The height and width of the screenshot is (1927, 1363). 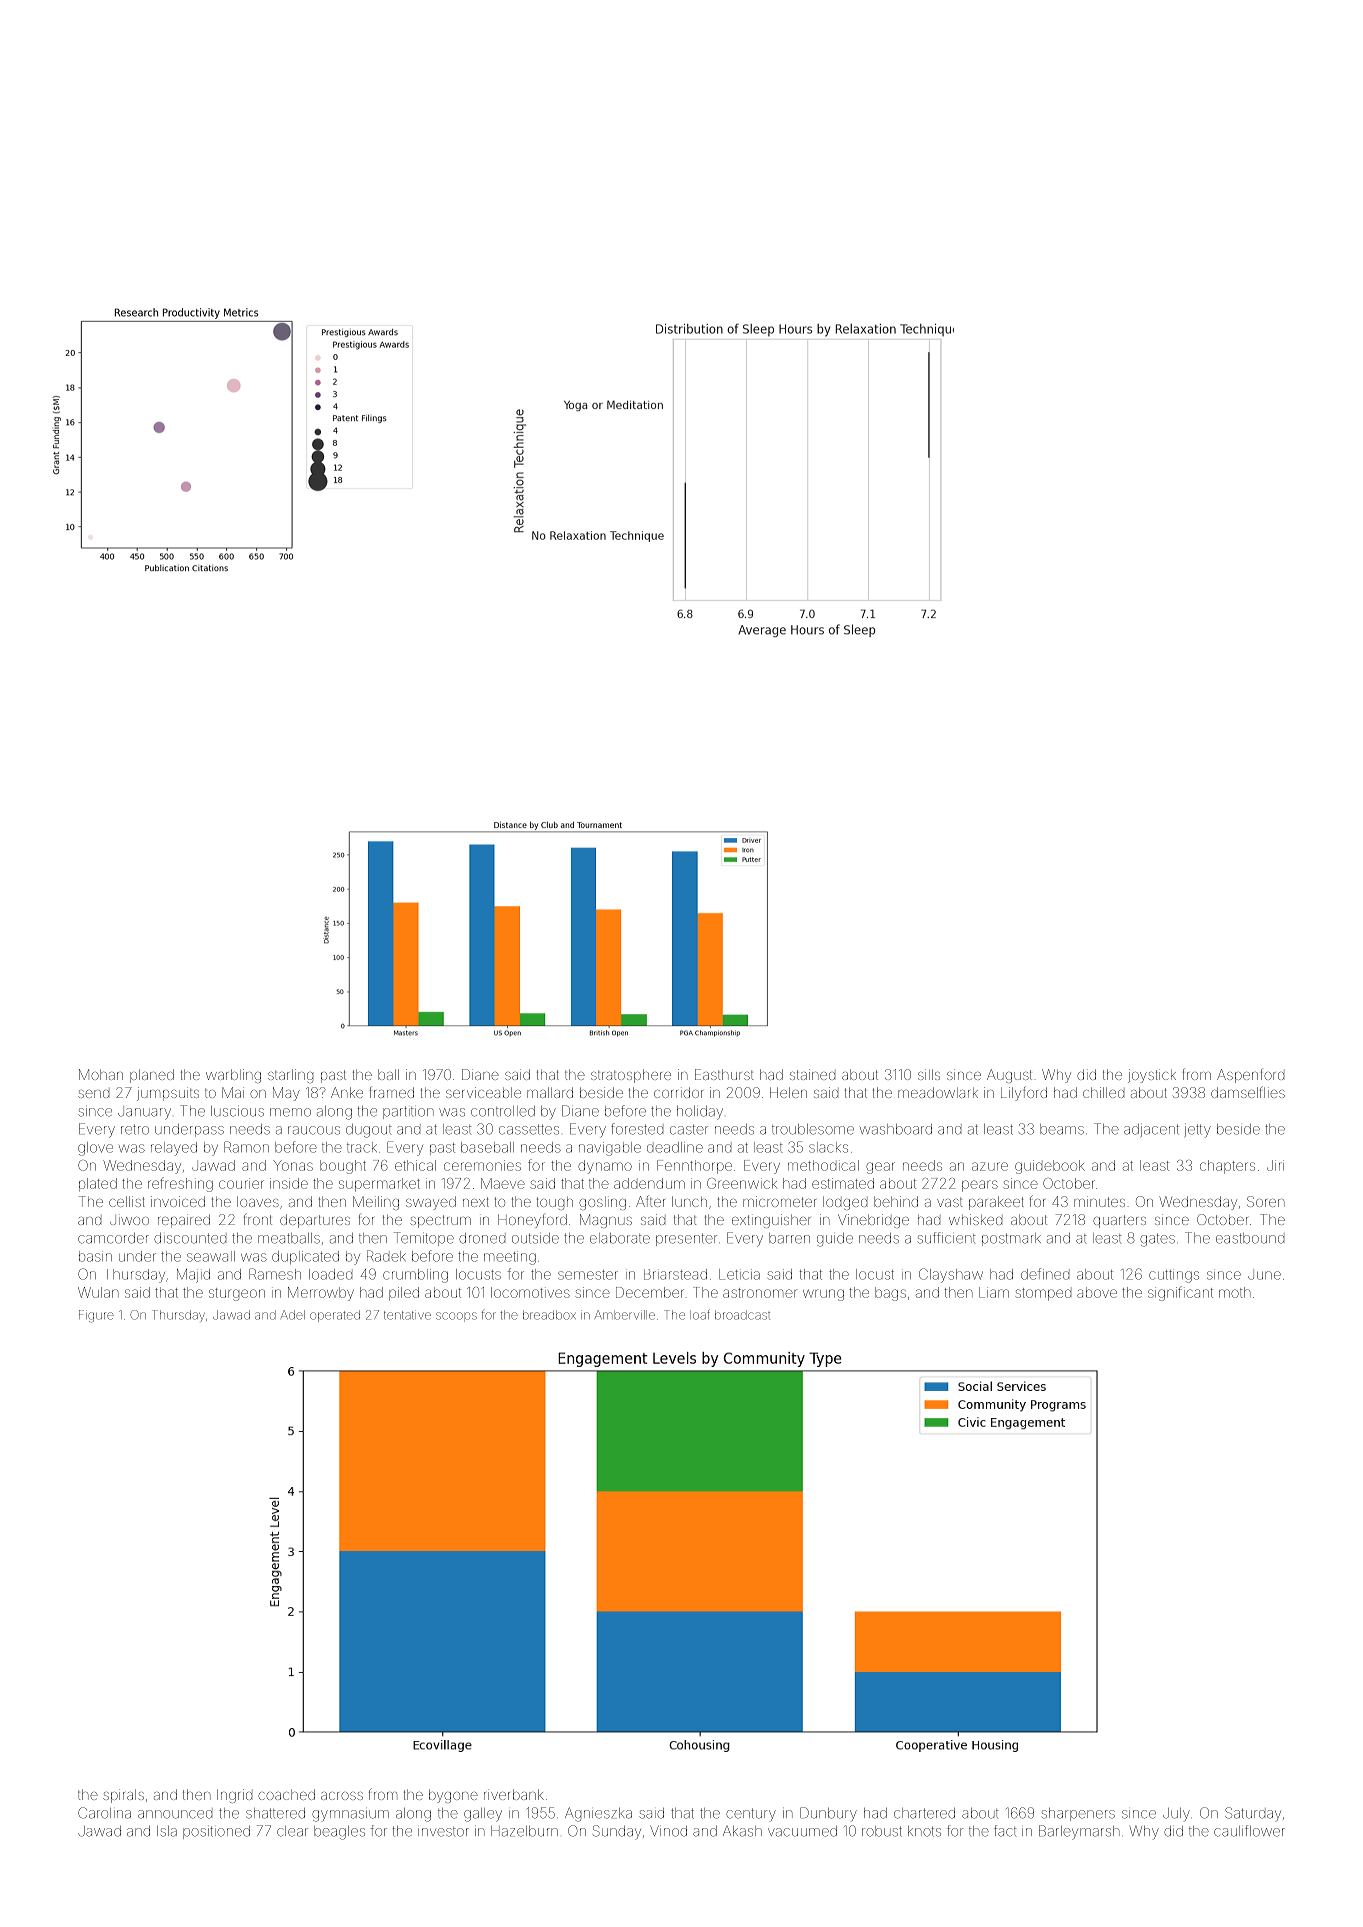 I want to click on Ingrid, so click(x=234, y=1796).
